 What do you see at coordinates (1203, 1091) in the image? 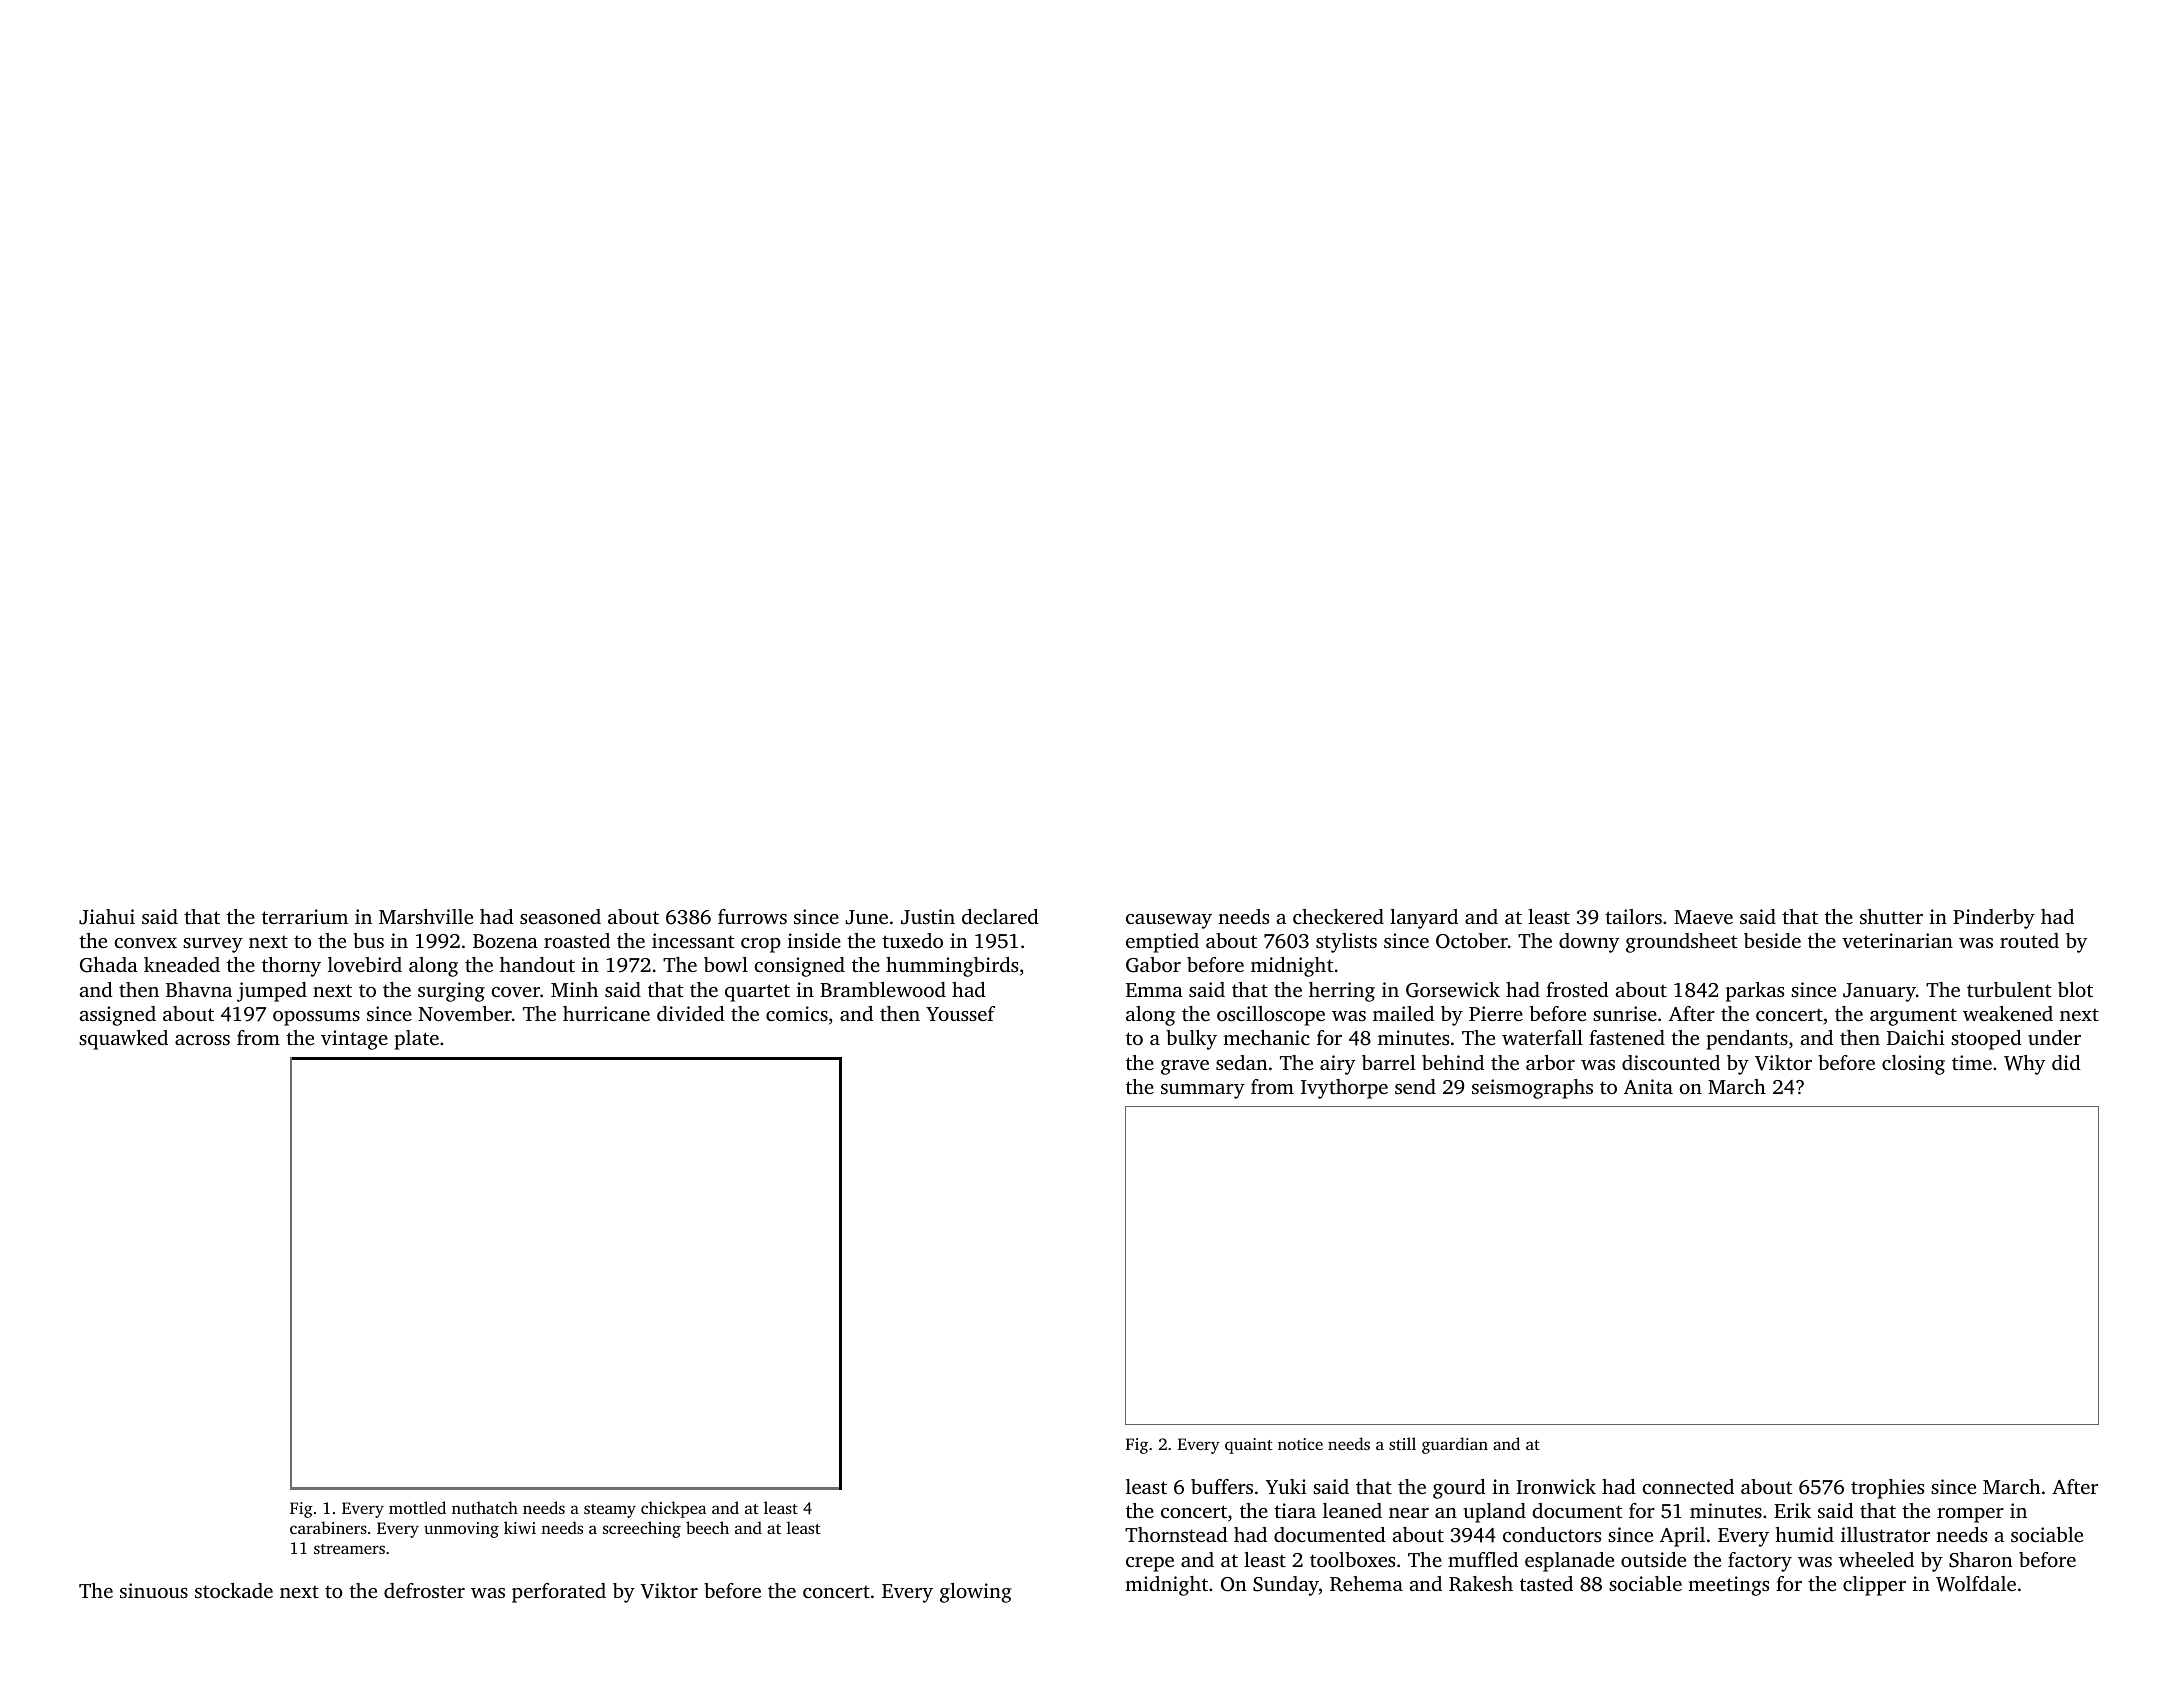
I see `summary` at bounding box center [1203, 1091].
